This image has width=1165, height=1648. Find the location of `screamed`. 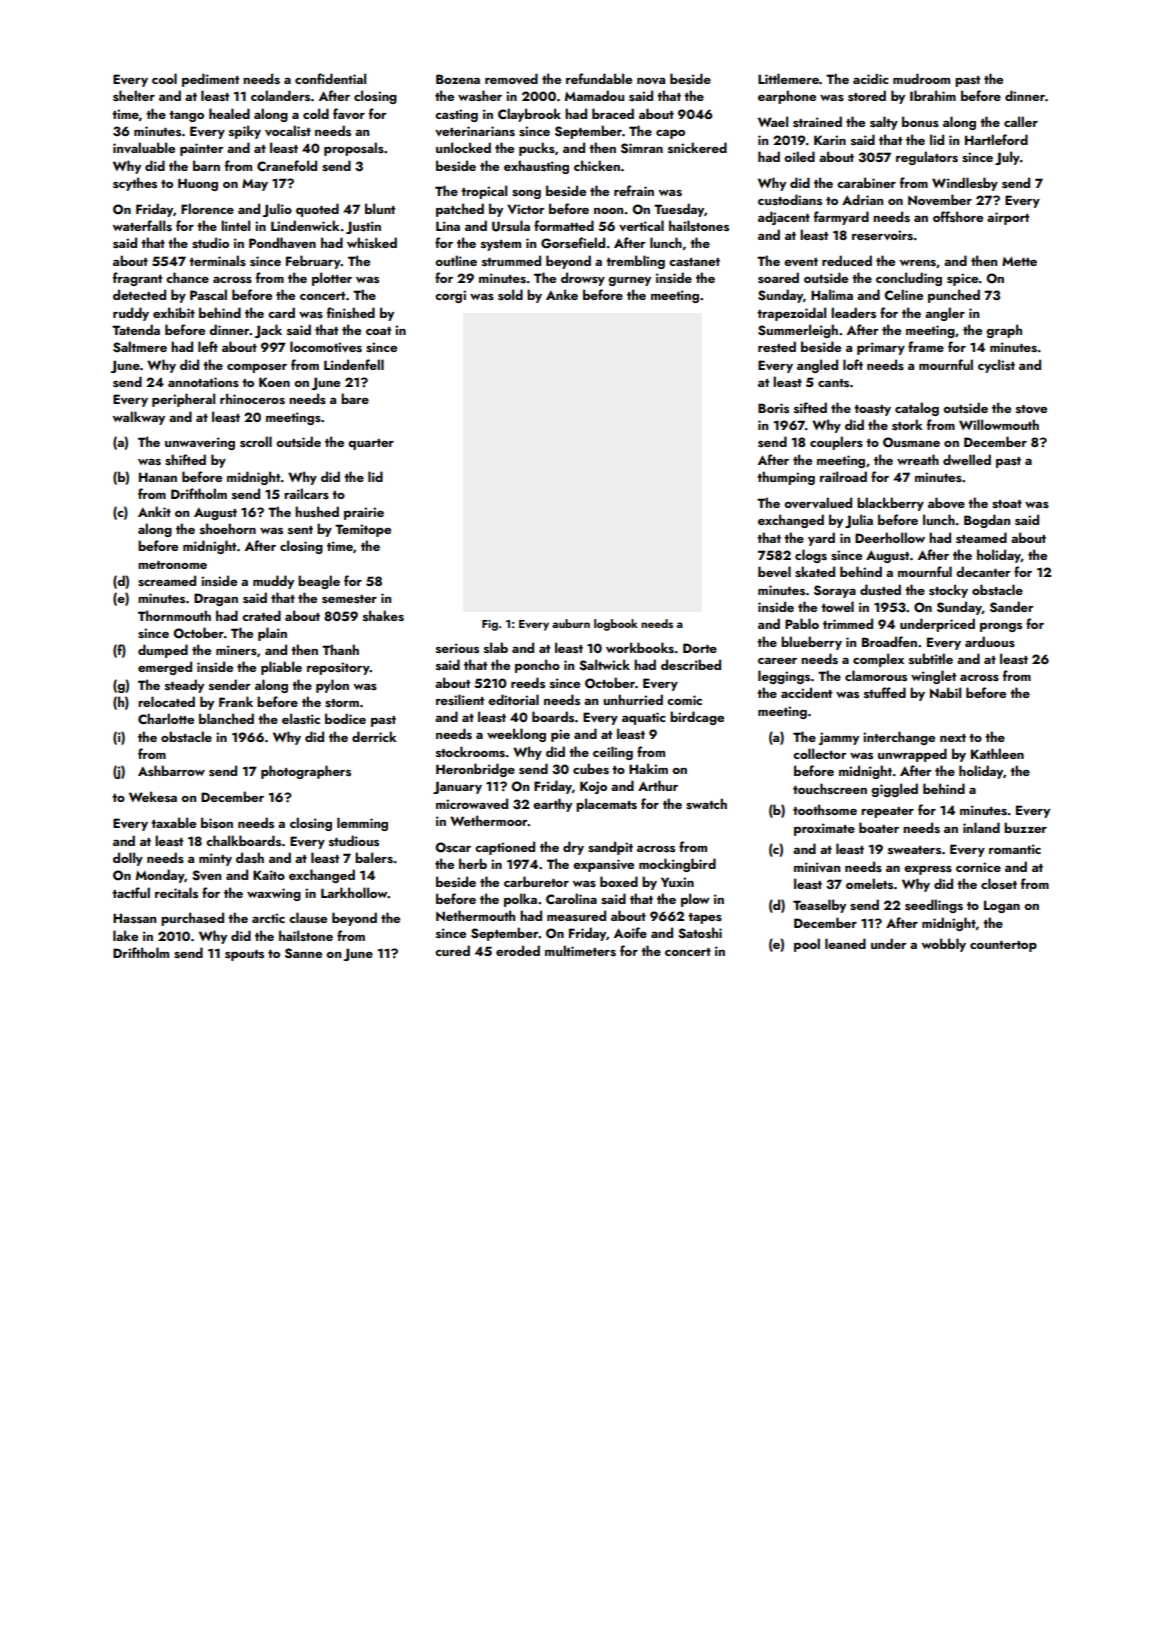

screamed is located at coordinates (167, 580).
